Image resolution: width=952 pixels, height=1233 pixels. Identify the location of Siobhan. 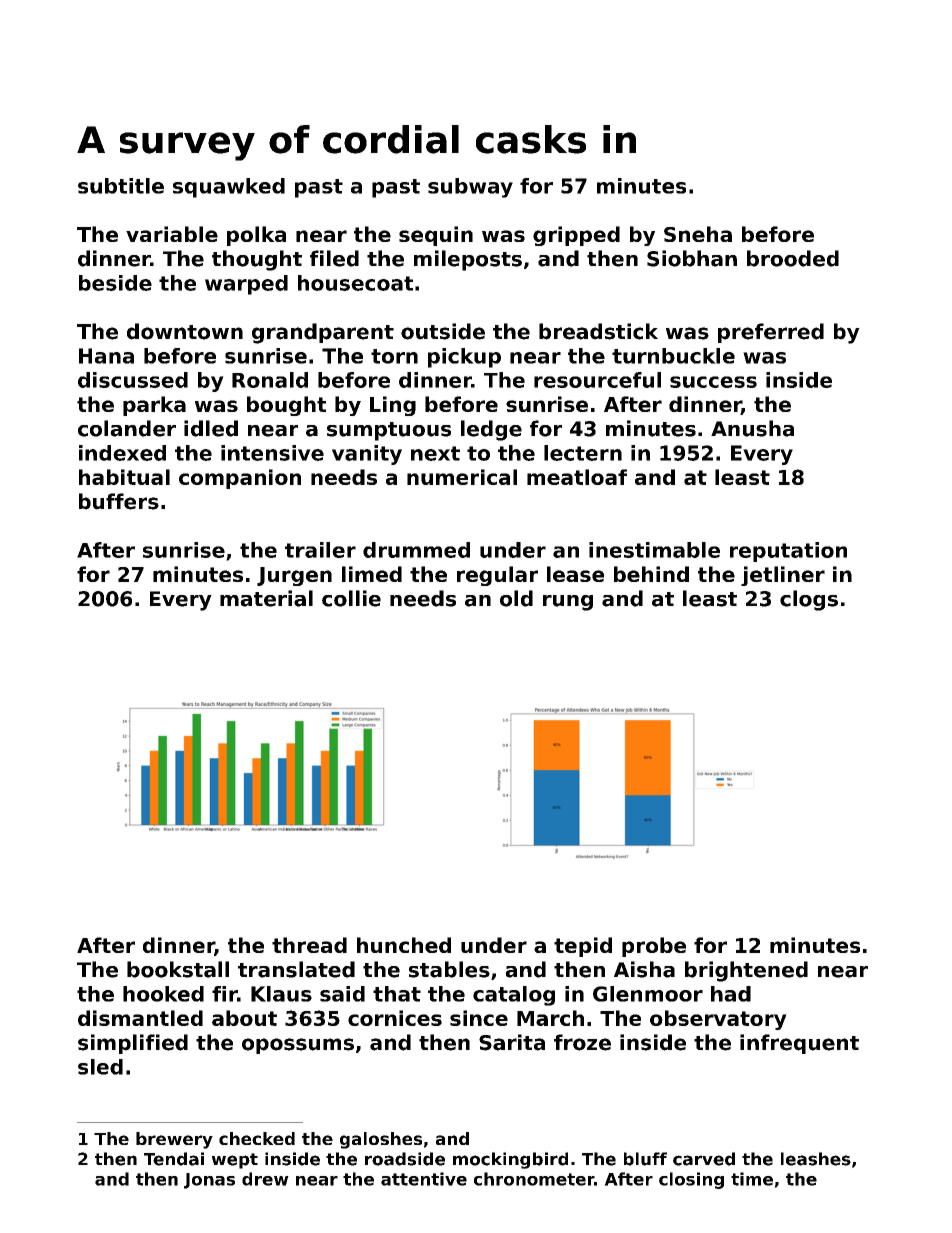
(692, 258).
